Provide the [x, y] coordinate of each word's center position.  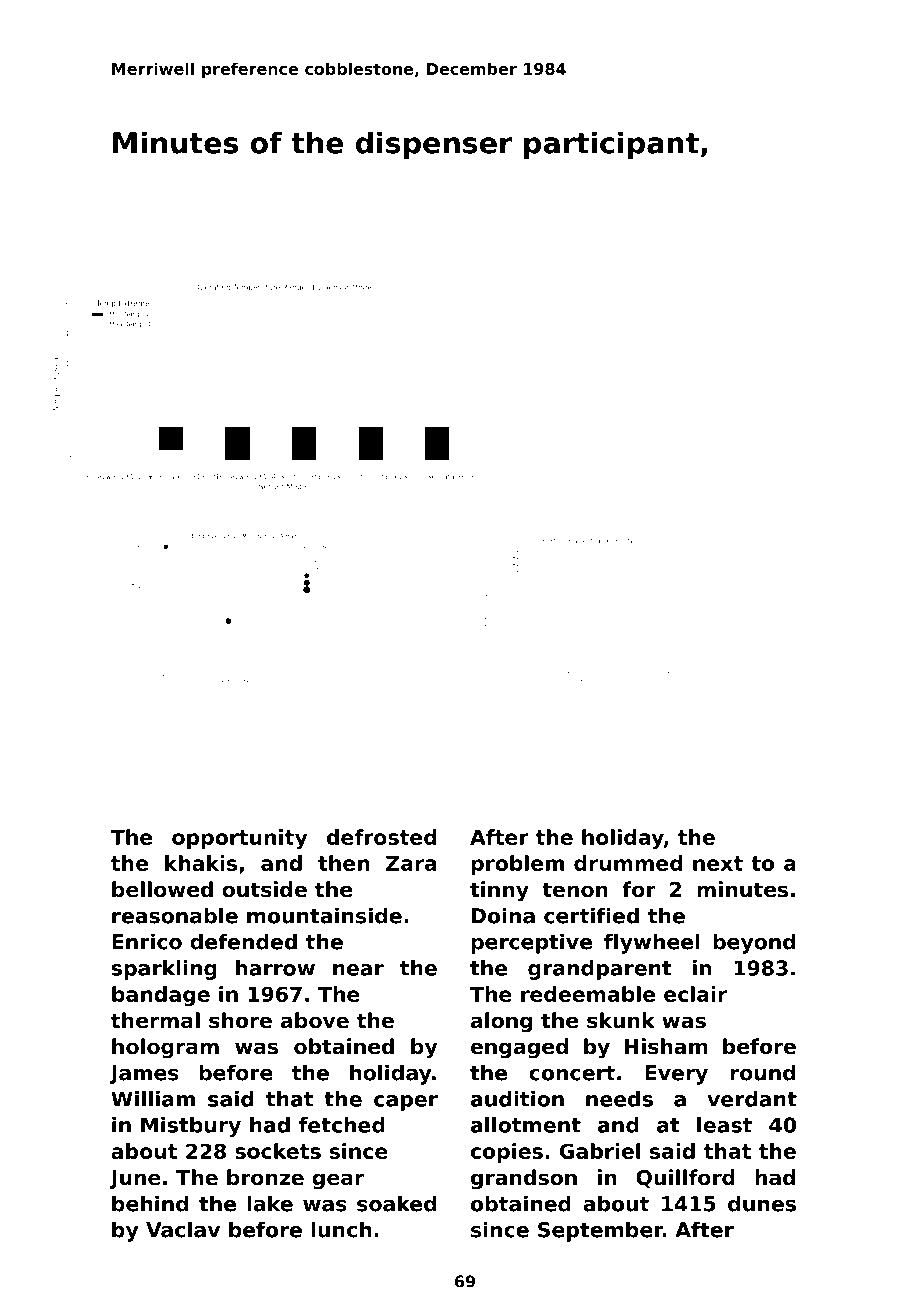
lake [270, 1203]
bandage [161, 996]
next [718, 863]
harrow [275, 968]
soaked [396, 1203]
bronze [265, 1177]
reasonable [175, 915]
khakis [201, 863]
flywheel [652, 943]
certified [591, 915]
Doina [503, 915]
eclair [695, 994]
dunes [762, 1203]
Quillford [685, 1178]
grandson [524, 1179]
